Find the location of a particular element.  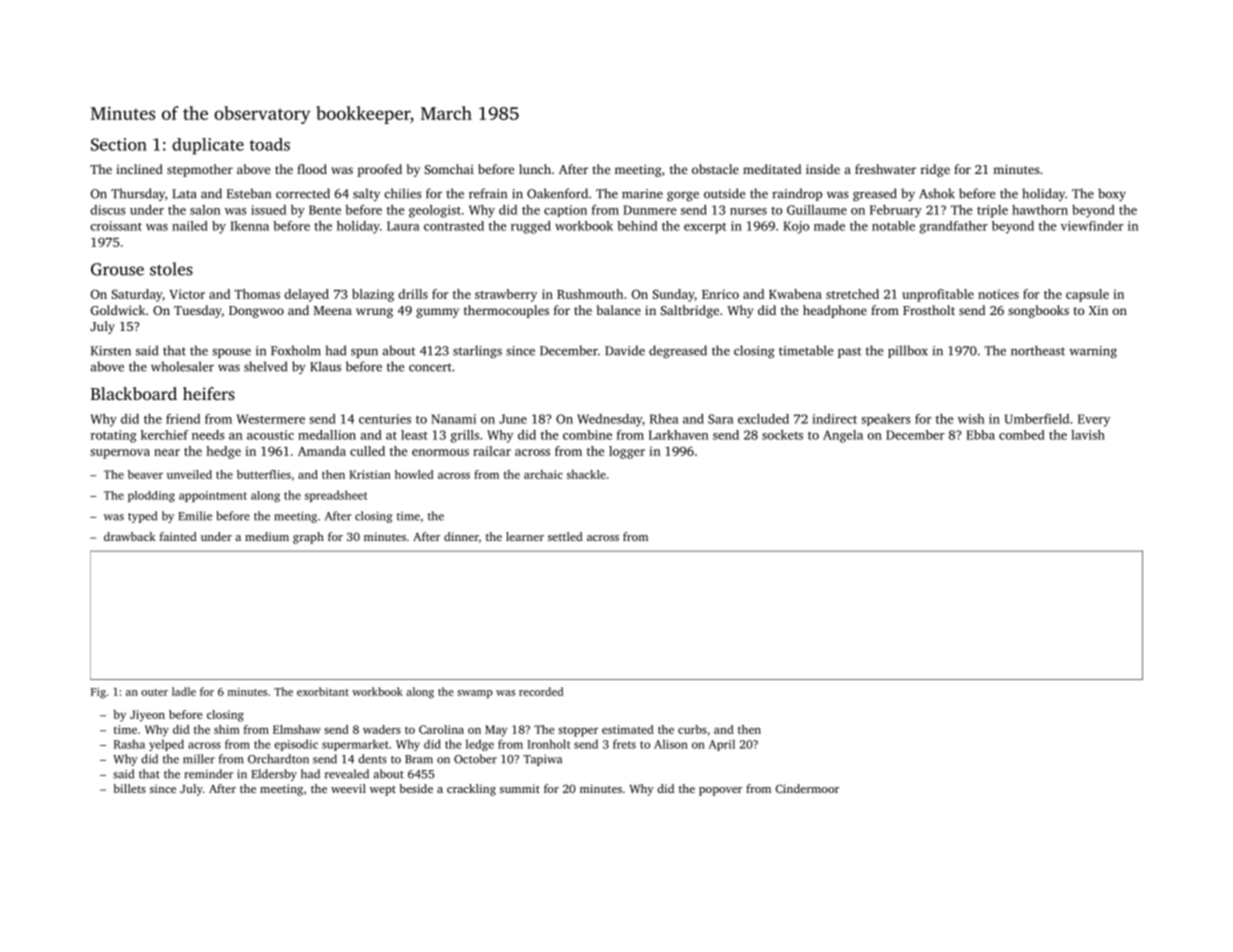

recorded is located at coordinates (541, 691).
